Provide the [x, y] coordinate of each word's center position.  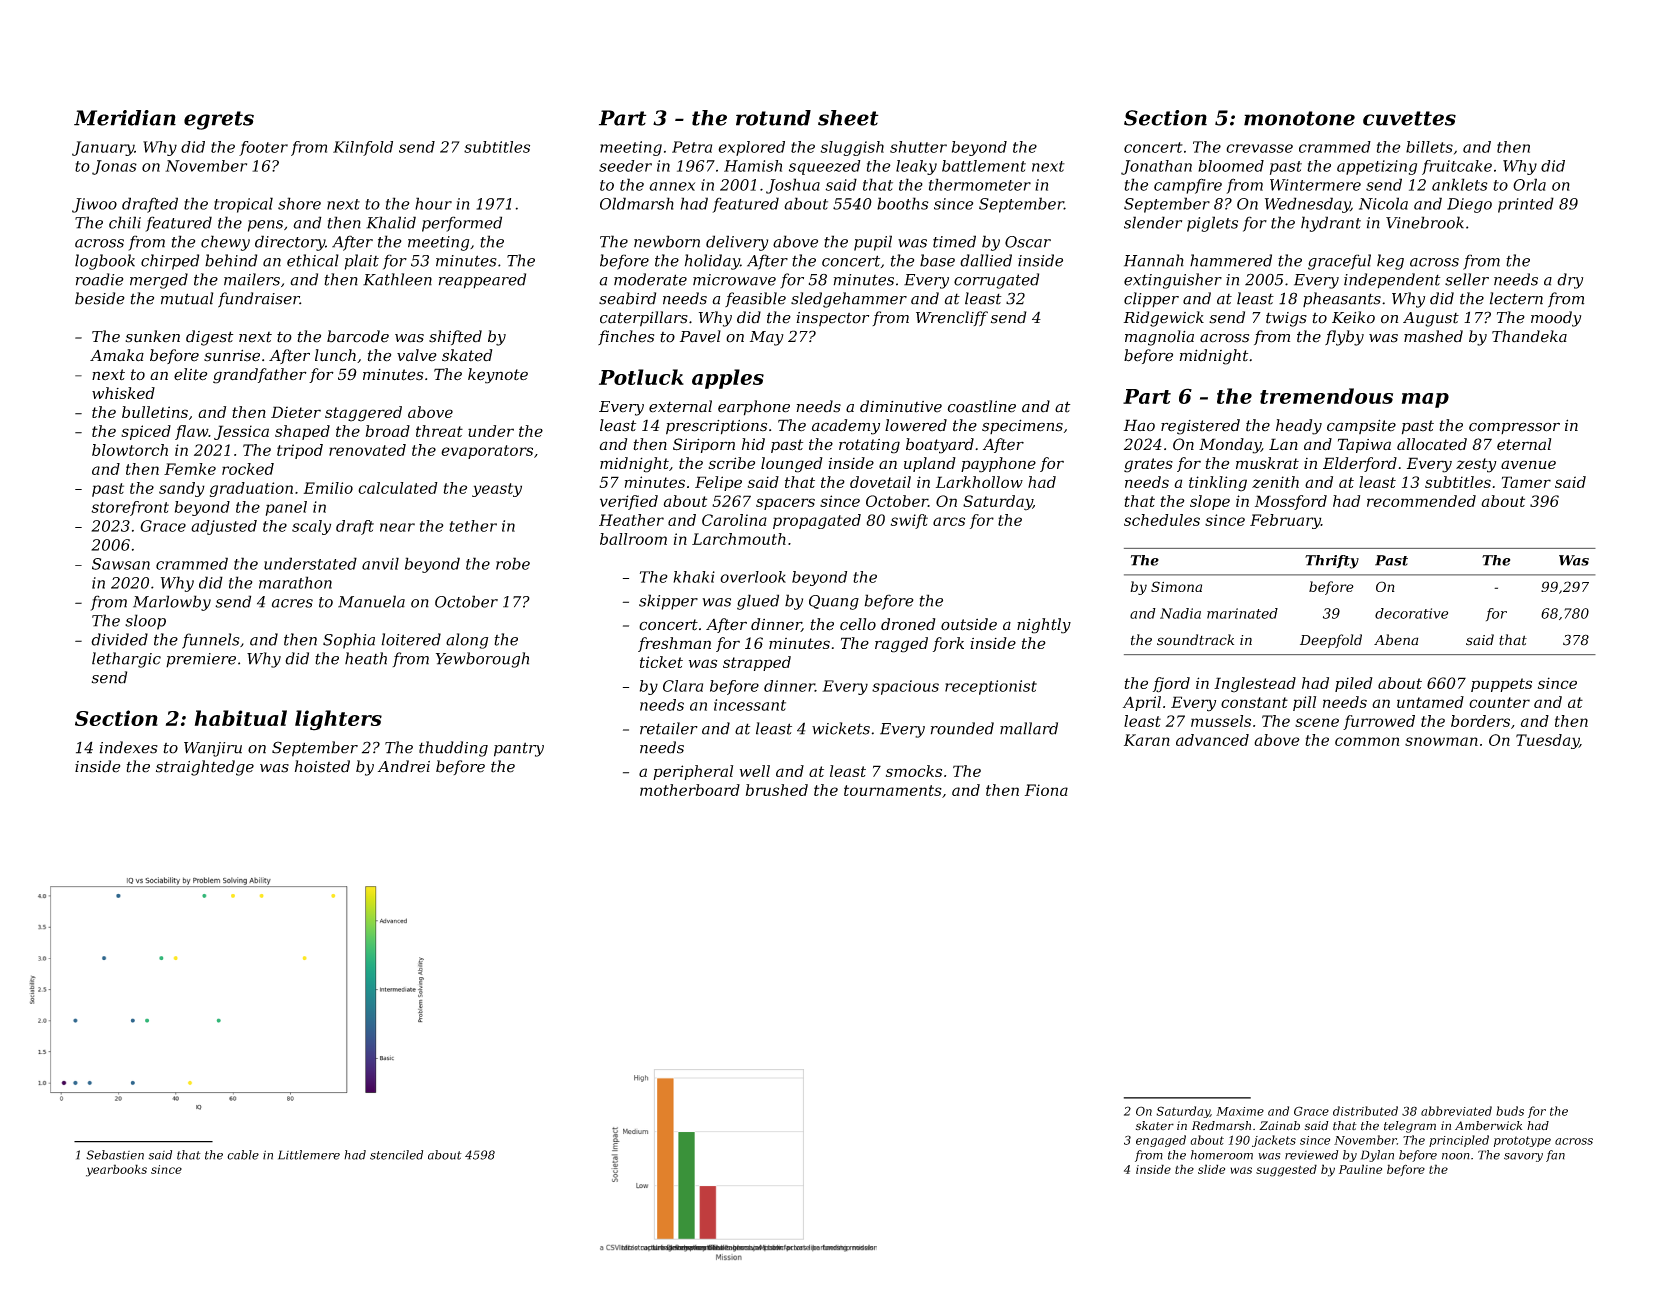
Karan [1147, 740]
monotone [1299, 118]
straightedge [205, 768]
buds [1510, 1111]
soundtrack [1195, 640]
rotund [773, 118]
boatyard [940, 446]
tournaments [893, 790]
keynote [498, 376]
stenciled [396, 1155]
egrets [219, 120]
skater [1155, 1126]
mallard [1029, 728]
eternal [1524, 444]
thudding [453, 749]
